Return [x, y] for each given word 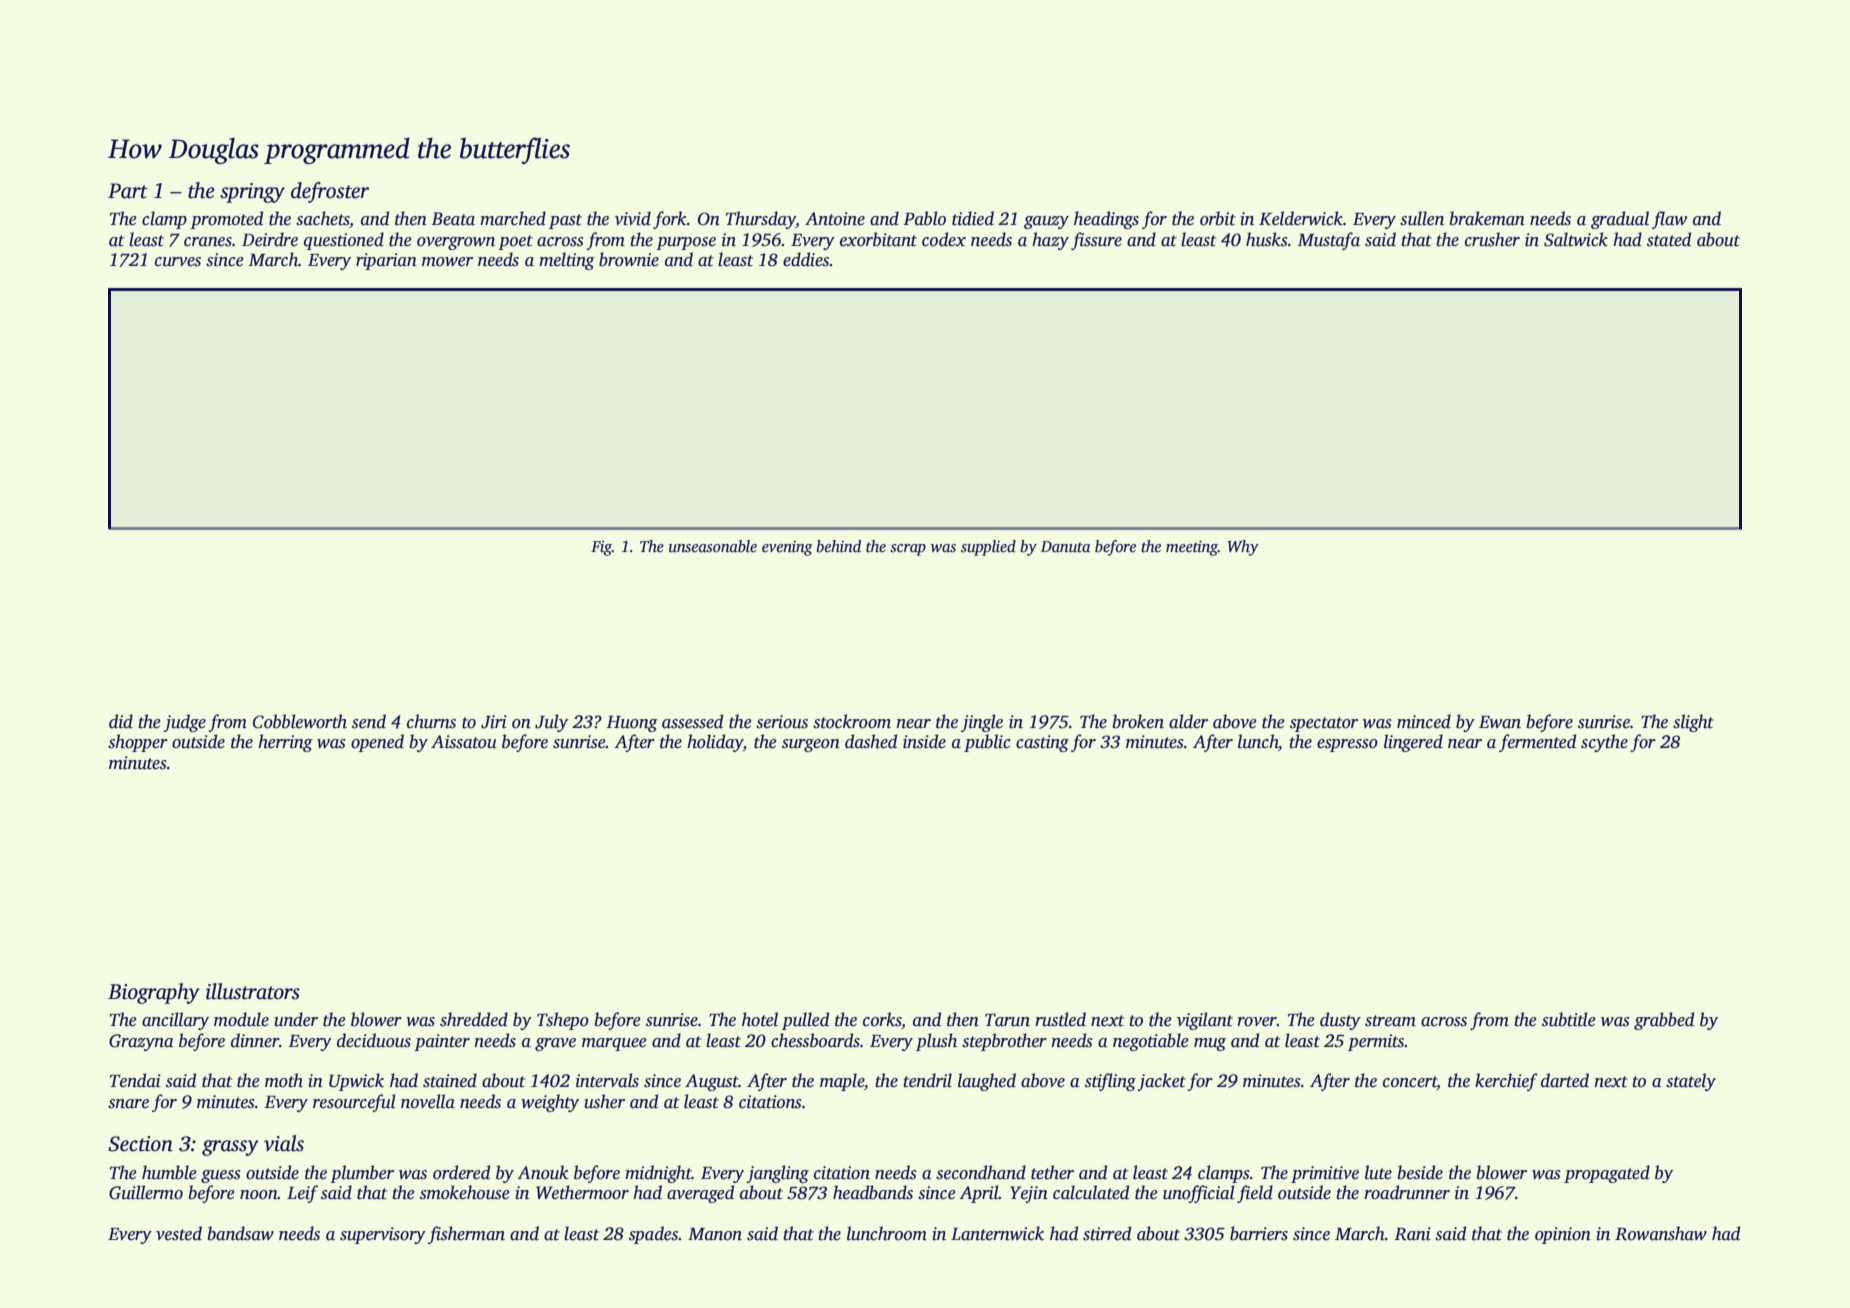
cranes [208, 242]
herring [285, 743]
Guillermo [146, 1192]
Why [1243, 548]
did [121, 721]
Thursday [761, 220]
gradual [1620, 220]
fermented [1537, 743]
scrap [908, 550]
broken [1138, 721]
